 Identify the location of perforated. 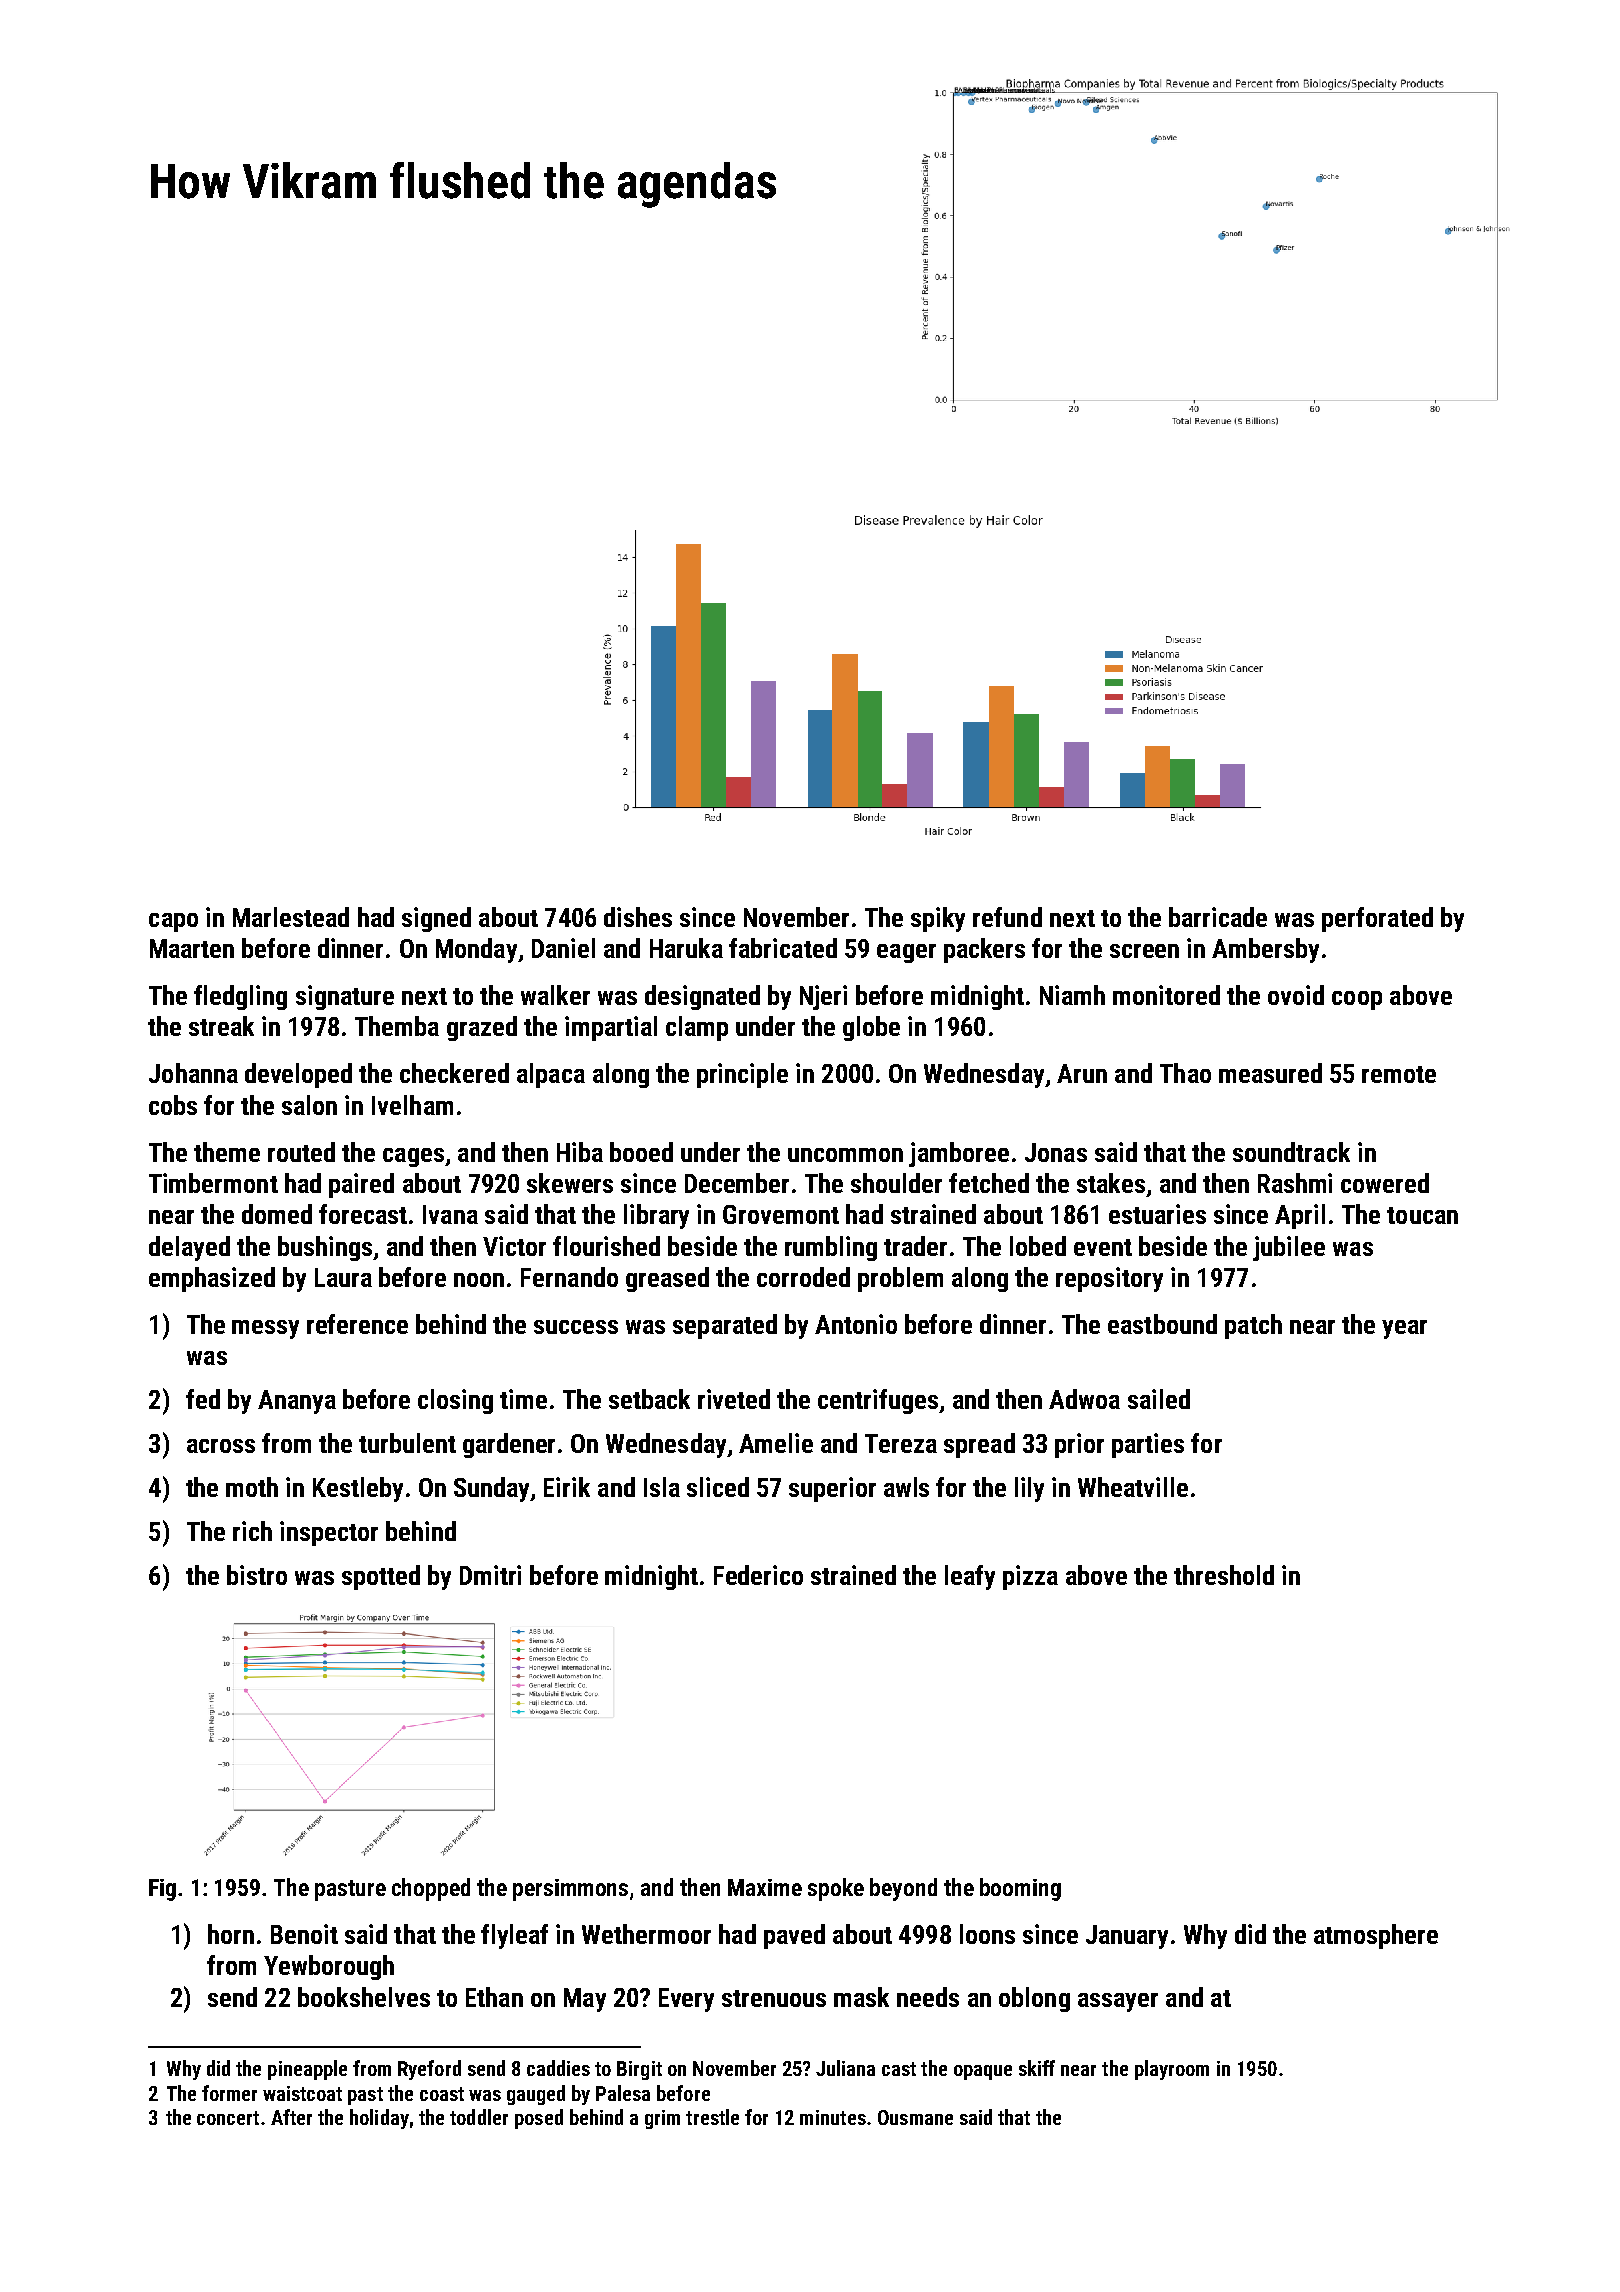
(1377, 919).
